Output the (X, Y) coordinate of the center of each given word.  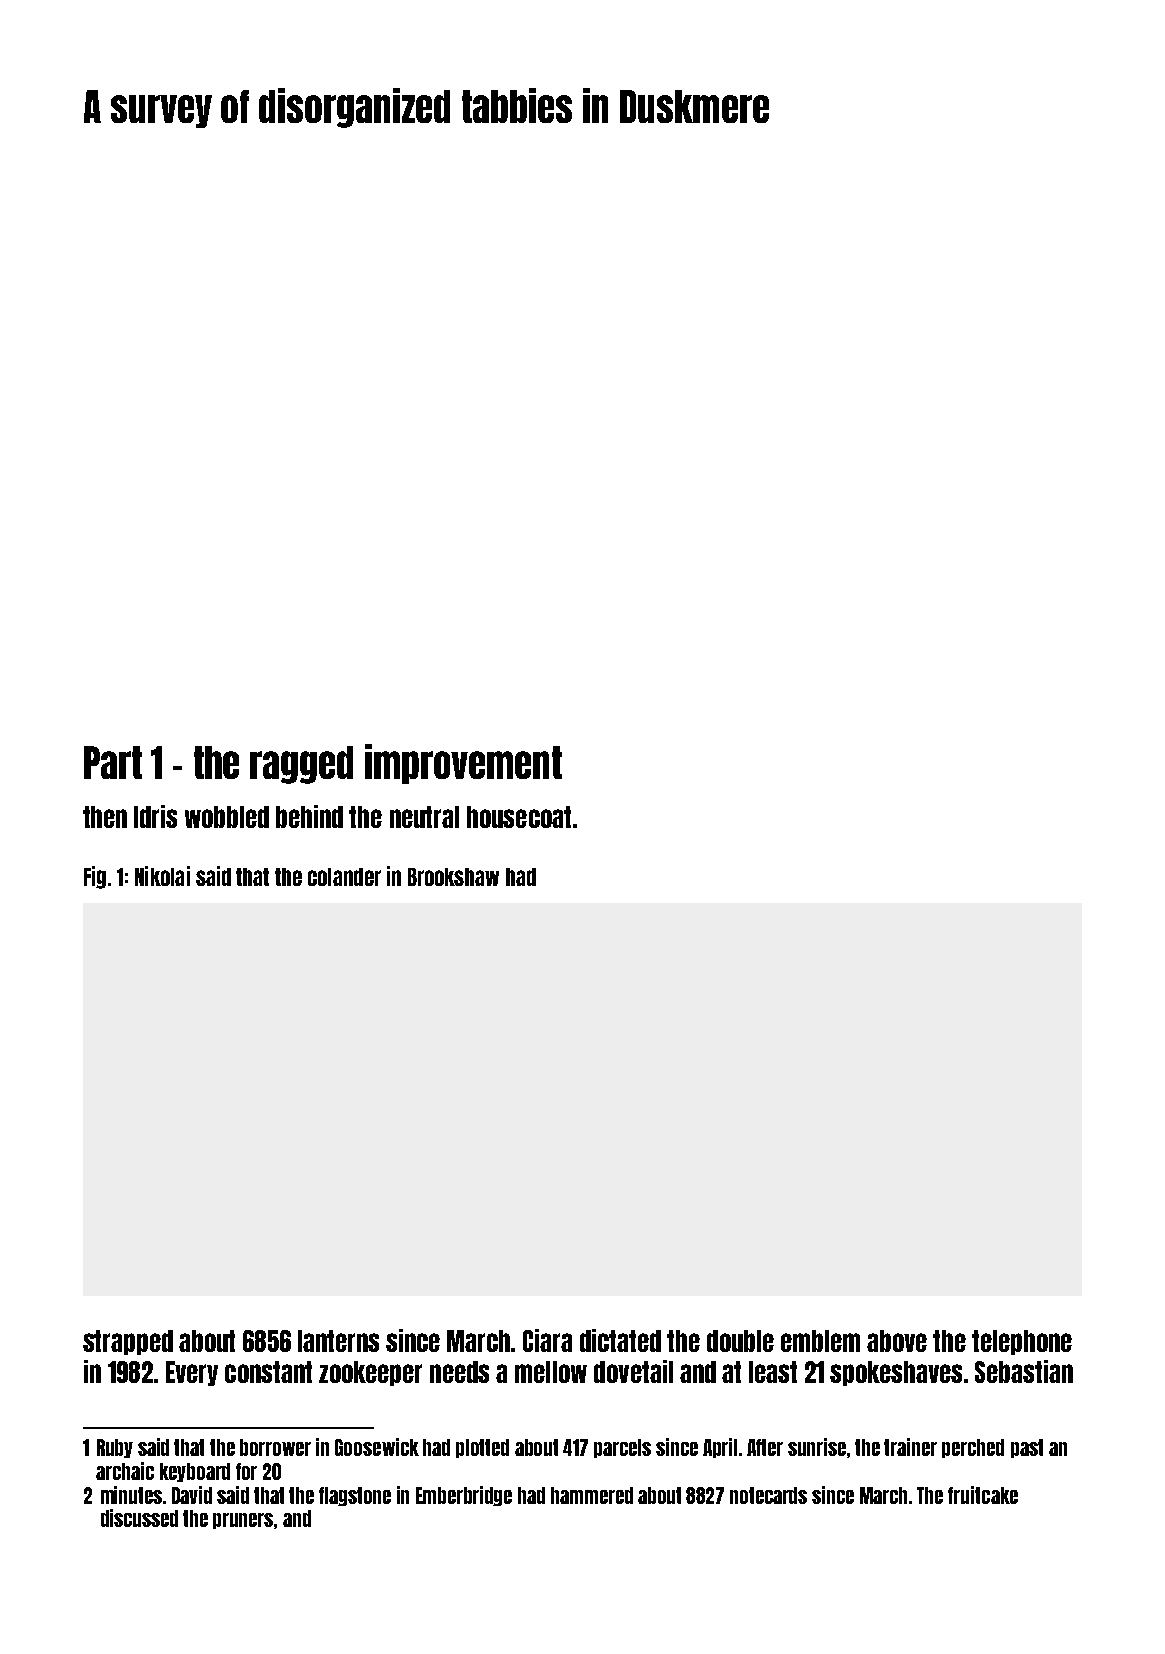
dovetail (633, 1371)
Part (113, 762)
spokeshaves (896, 1373)
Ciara (547, 1340)
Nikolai (162, 876)
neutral (424, 817)
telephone (1022, 1342)
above (897, 1341)
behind (309, 816)
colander (344, 877)
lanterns (338, 1341)
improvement (463, 764)
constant (268, 1372)
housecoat (519, 817)
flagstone (355, 1496)
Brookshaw (453, 877)
